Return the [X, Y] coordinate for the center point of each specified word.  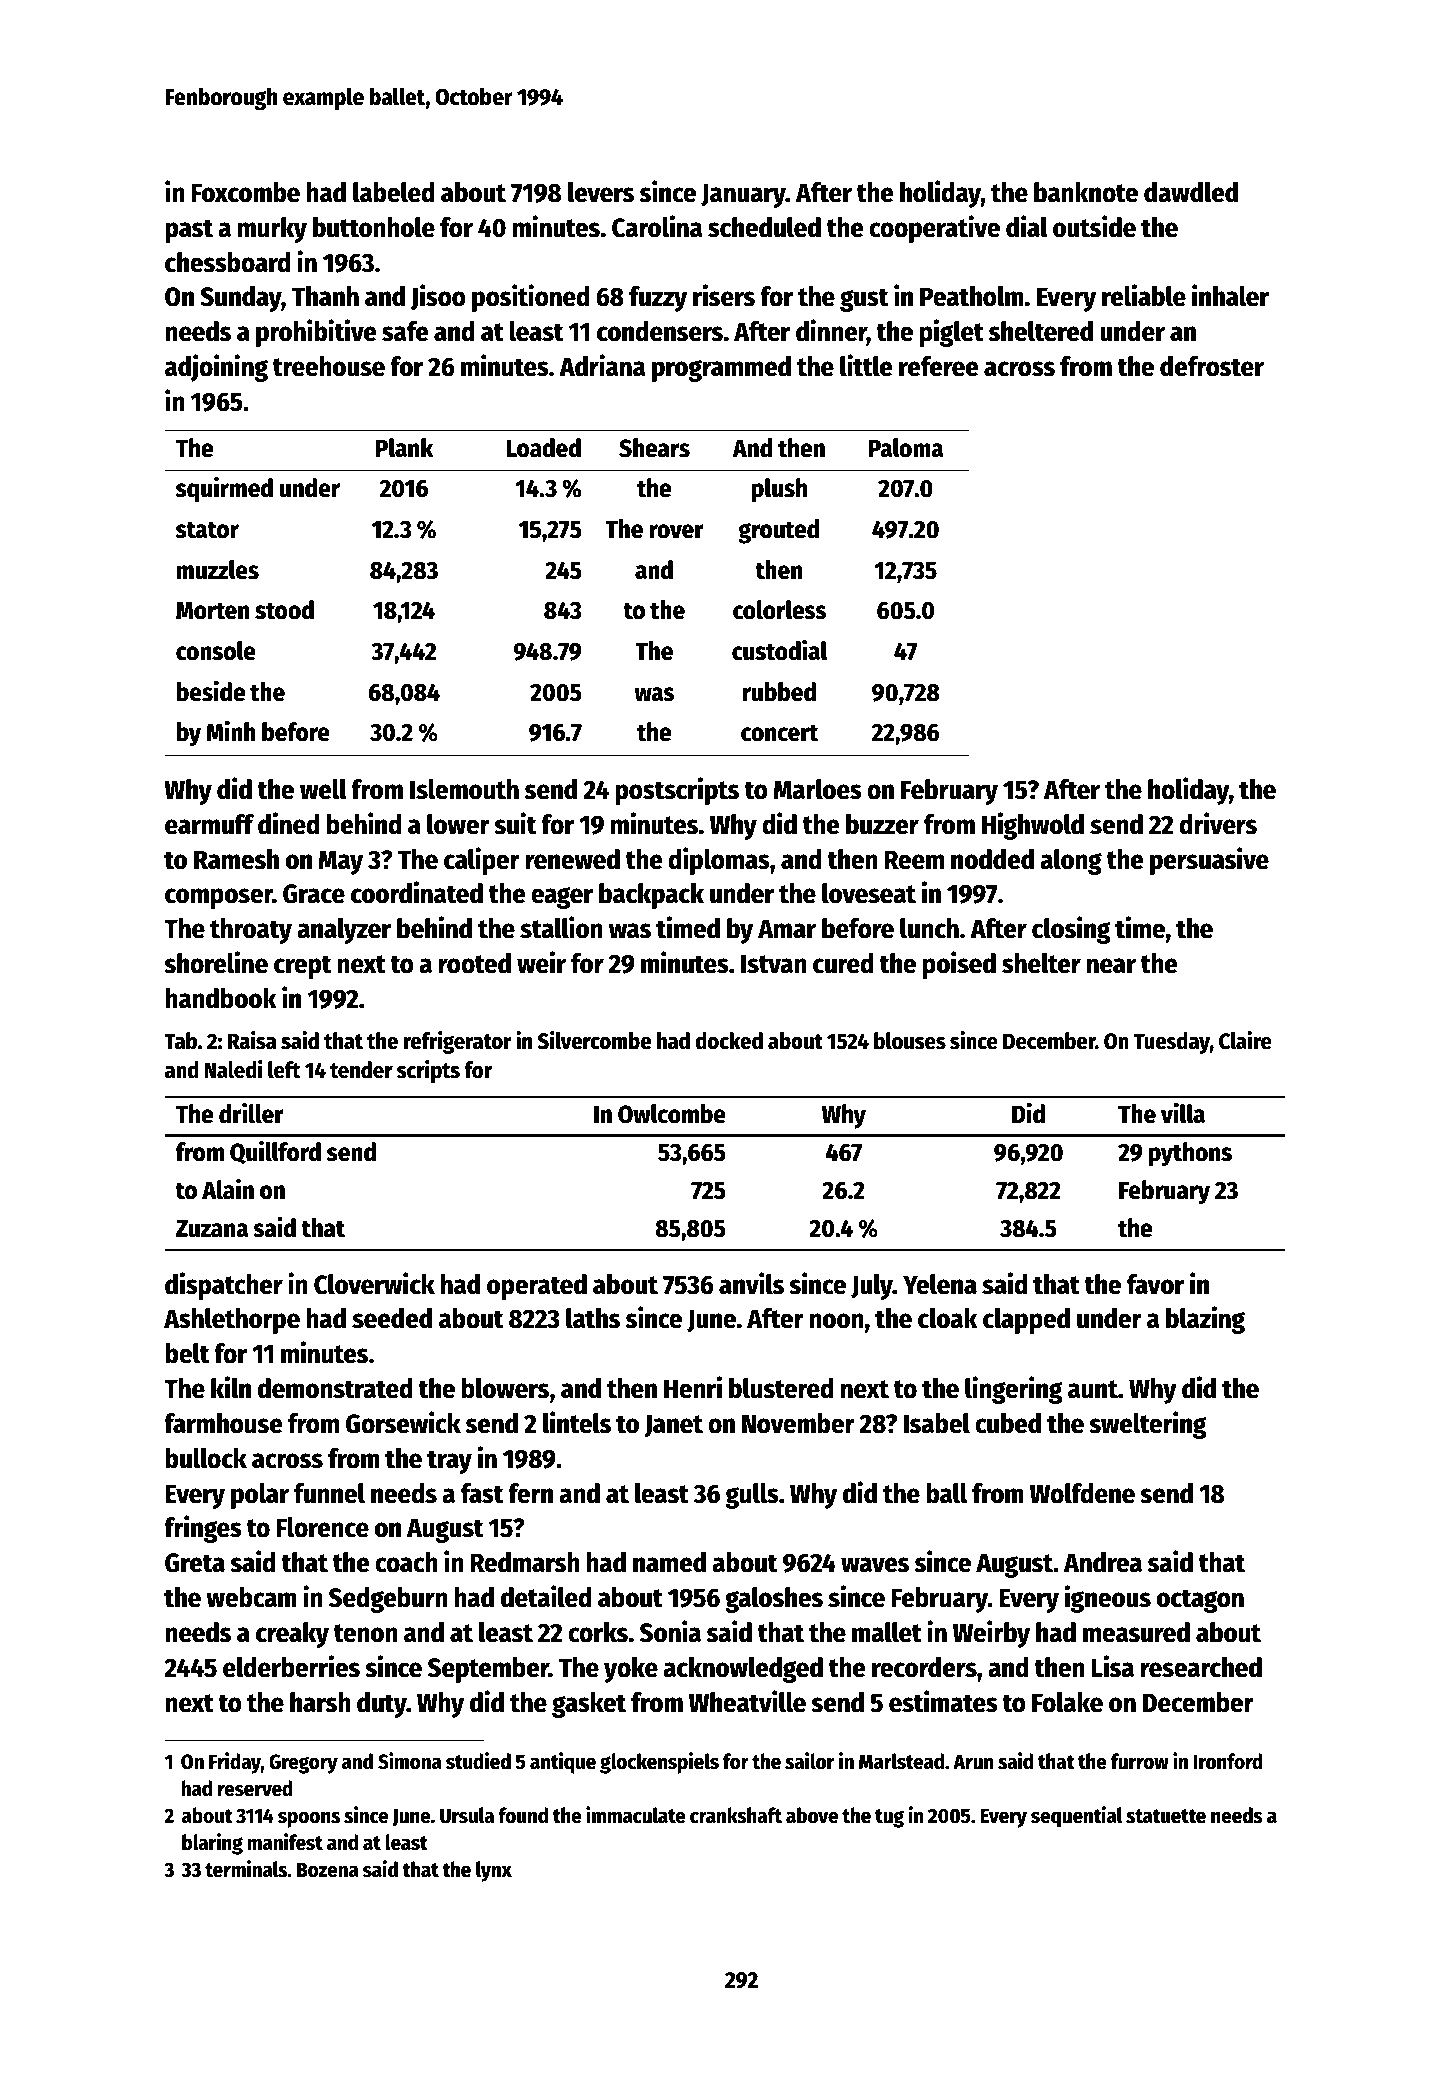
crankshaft [736, 1815]
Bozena [328, 1870]
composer [219, 898]
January [743, 195]
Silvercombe [594, 1040]
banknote [1086, 192]
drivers [1218, 823]
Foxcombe [245, 192]
